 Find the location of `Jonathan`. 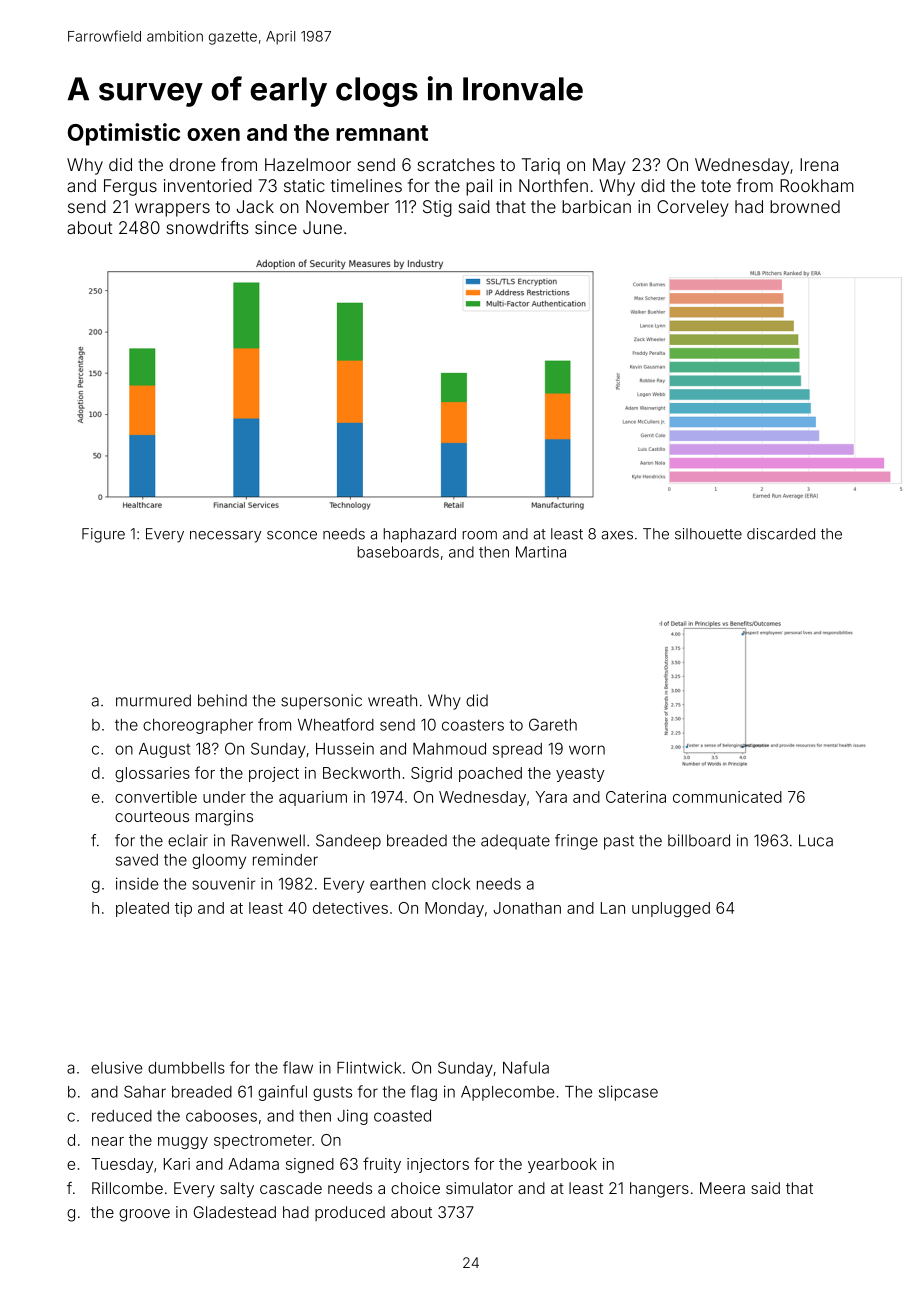

Jonathan is located at coordinates (527, 908).
